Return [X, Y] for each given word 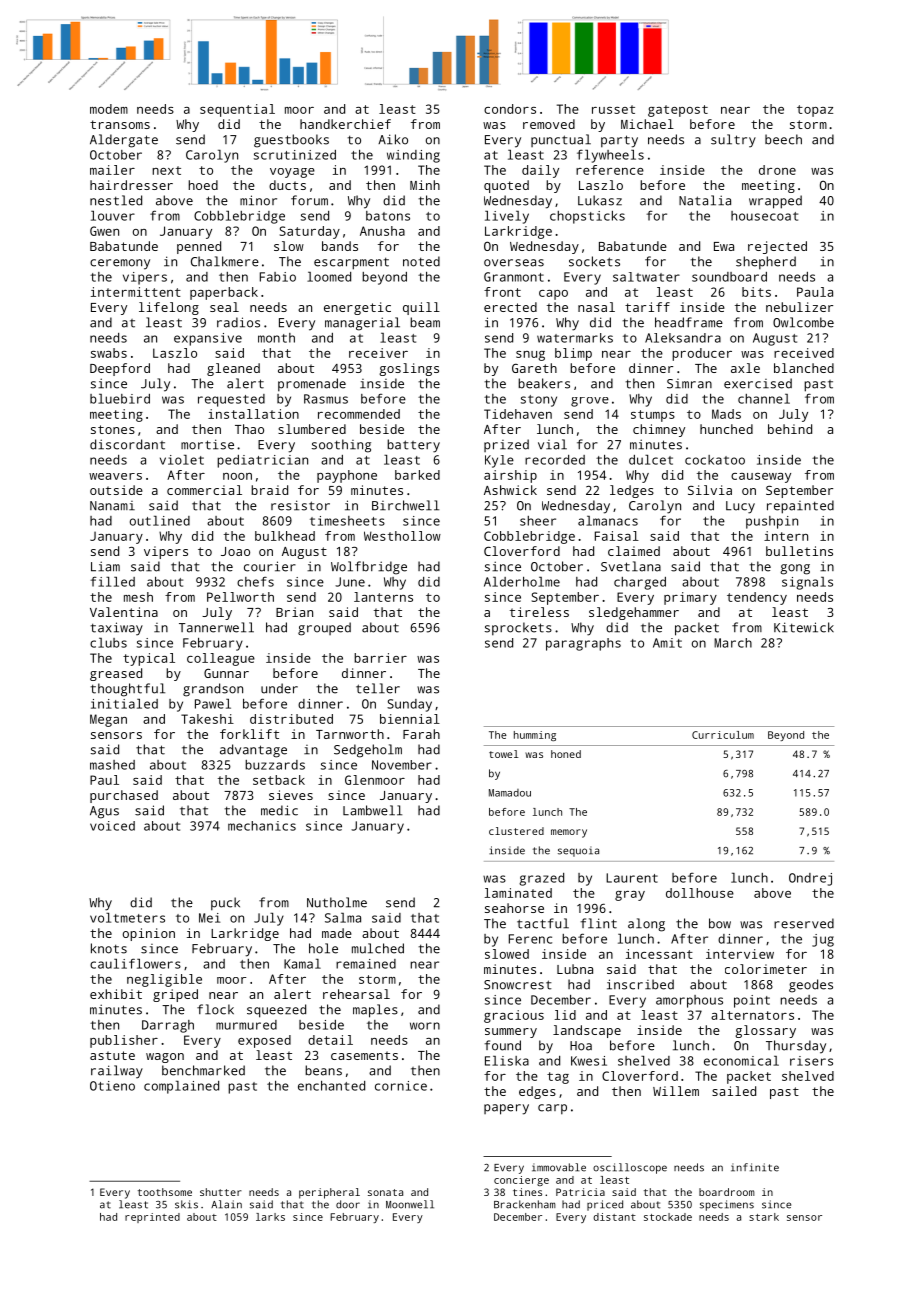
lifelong [169, 308]
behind [790, 429]
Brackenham [525, 1204]
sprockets [518, 629]
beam [425, 322]
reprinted [152, 1218]
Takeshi [207, 719]
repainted [800, 507]
